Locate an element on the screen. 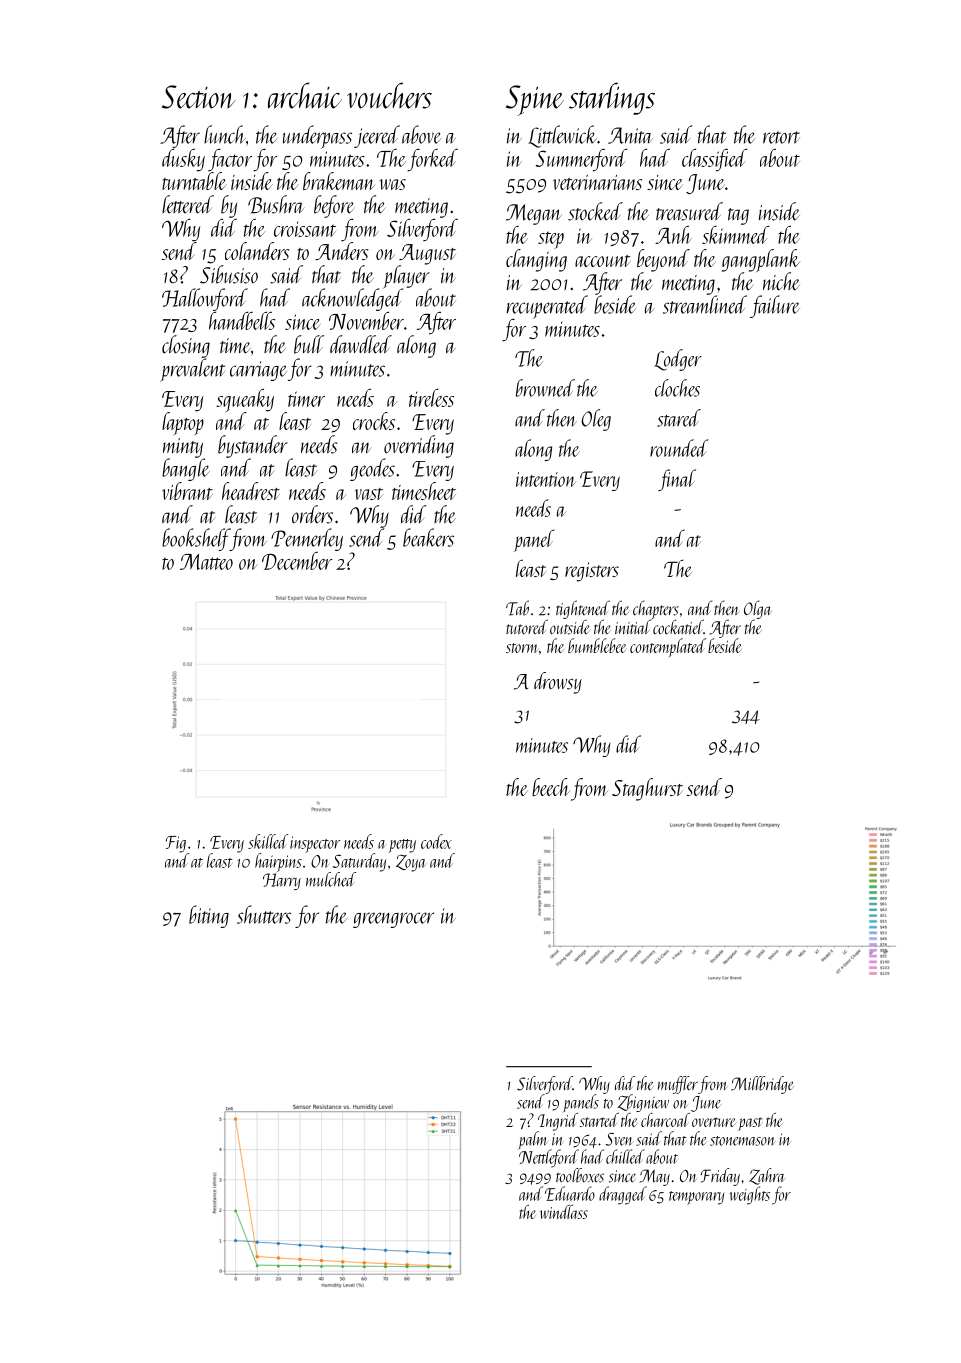  Littlewick is located at coordinates (562, 136).
